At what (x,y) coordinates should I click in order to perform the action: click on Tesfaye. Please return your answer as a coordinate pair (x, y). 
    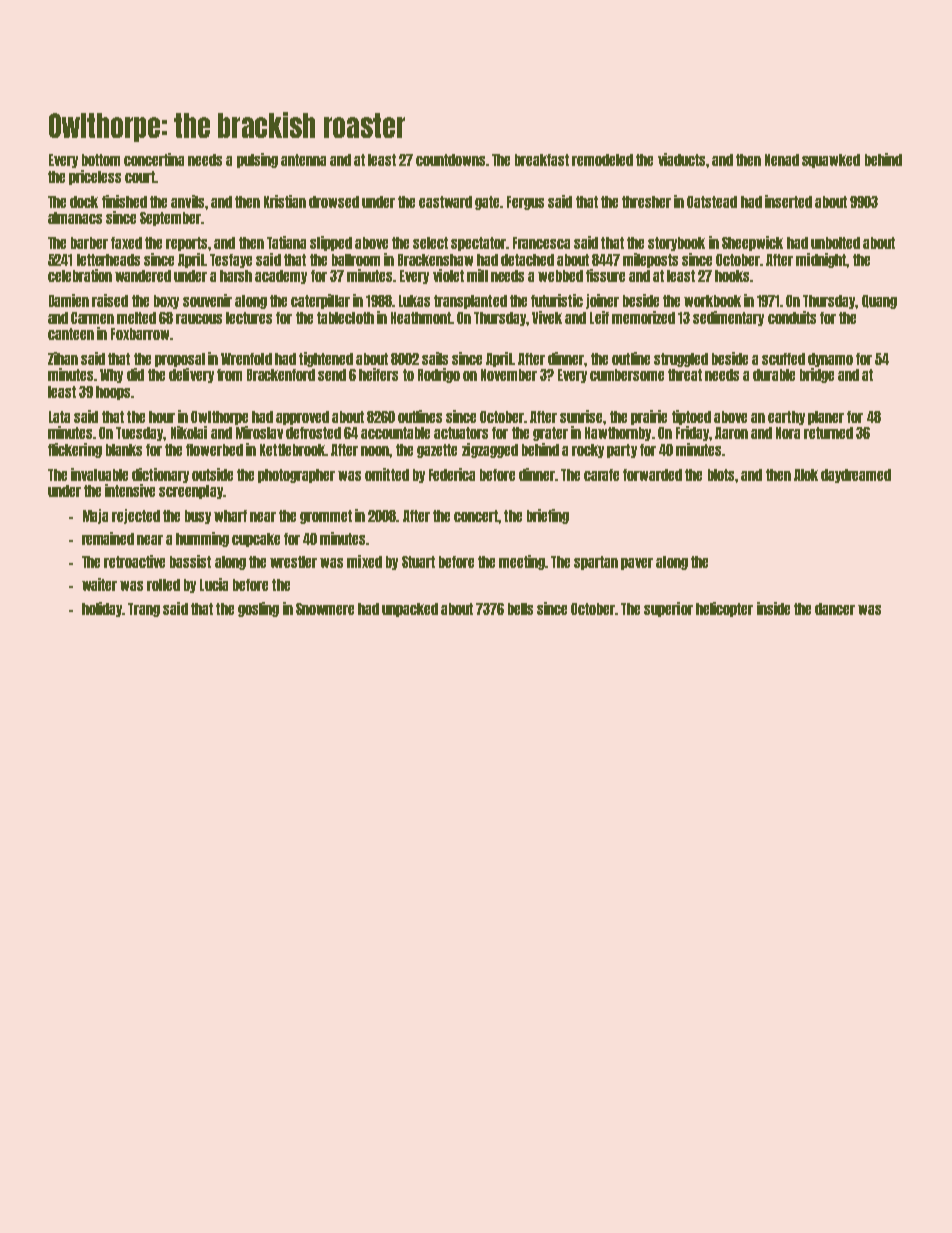
    Looking at the image, I should click on (231, 261).
